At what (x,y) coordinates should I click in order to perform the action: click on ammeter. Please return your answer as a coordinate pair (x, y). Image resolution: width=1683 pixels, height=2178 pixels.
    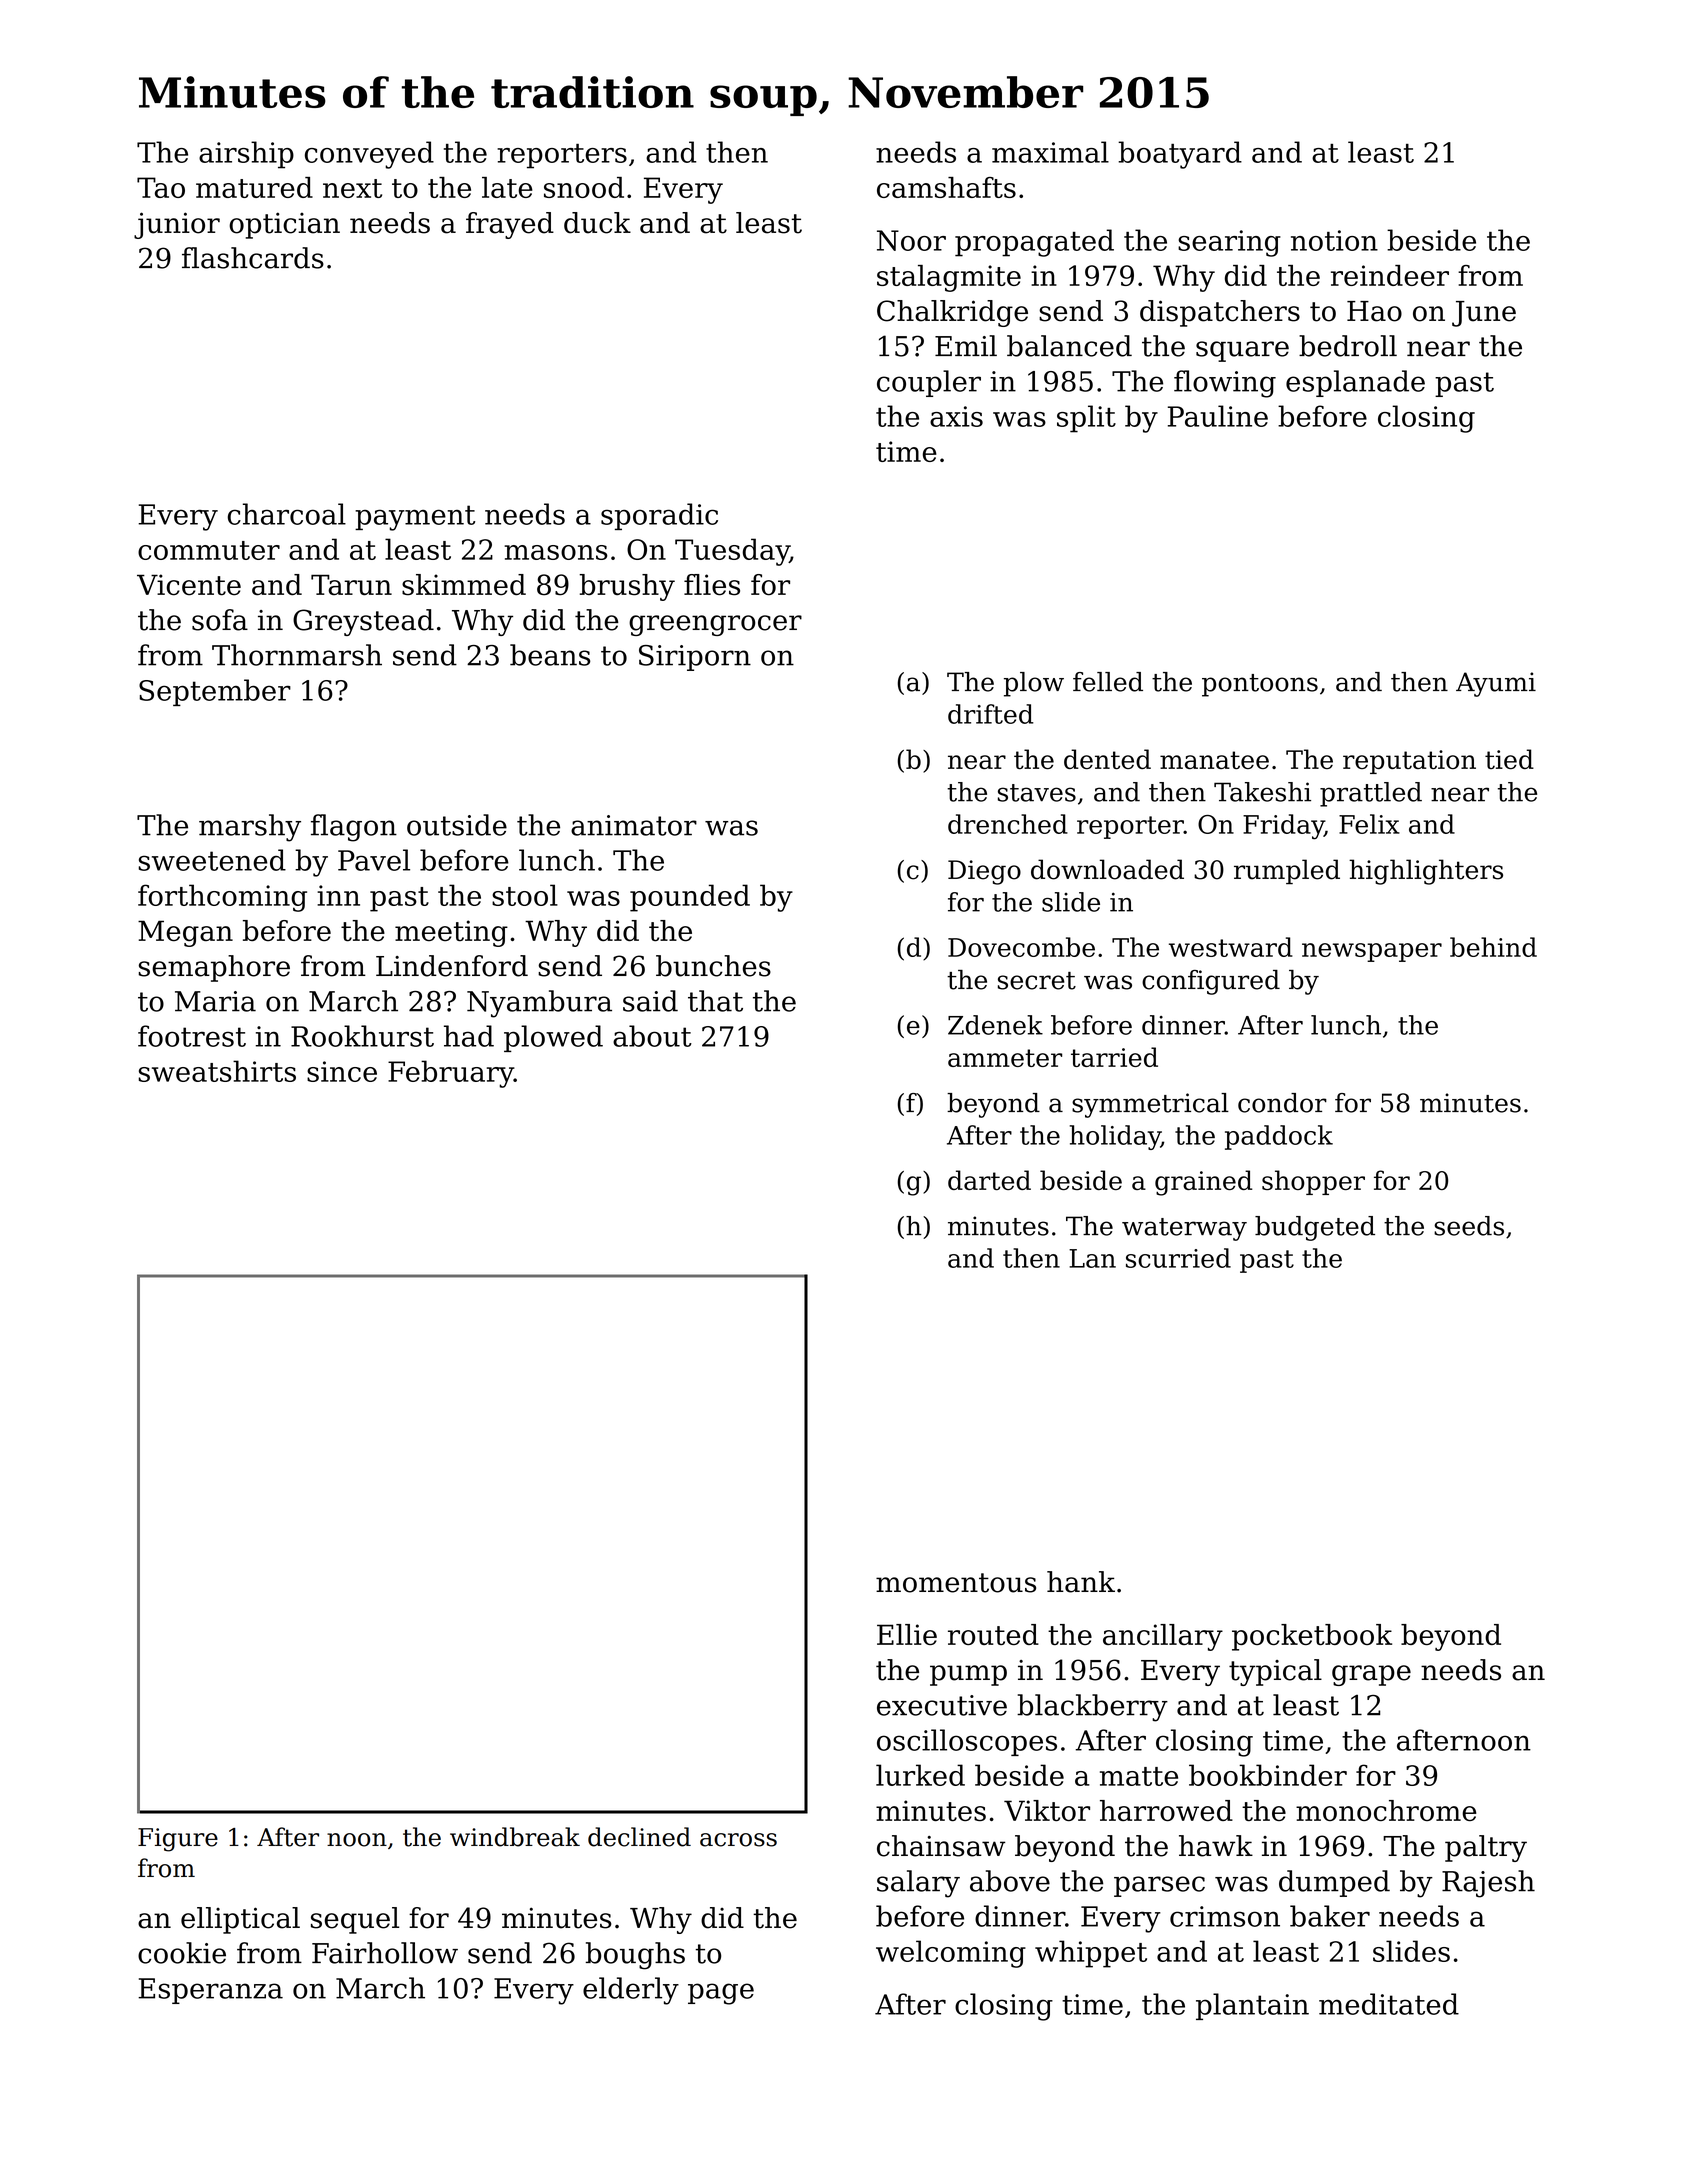
    Looking at the image, I should click on (1005, 1058).
